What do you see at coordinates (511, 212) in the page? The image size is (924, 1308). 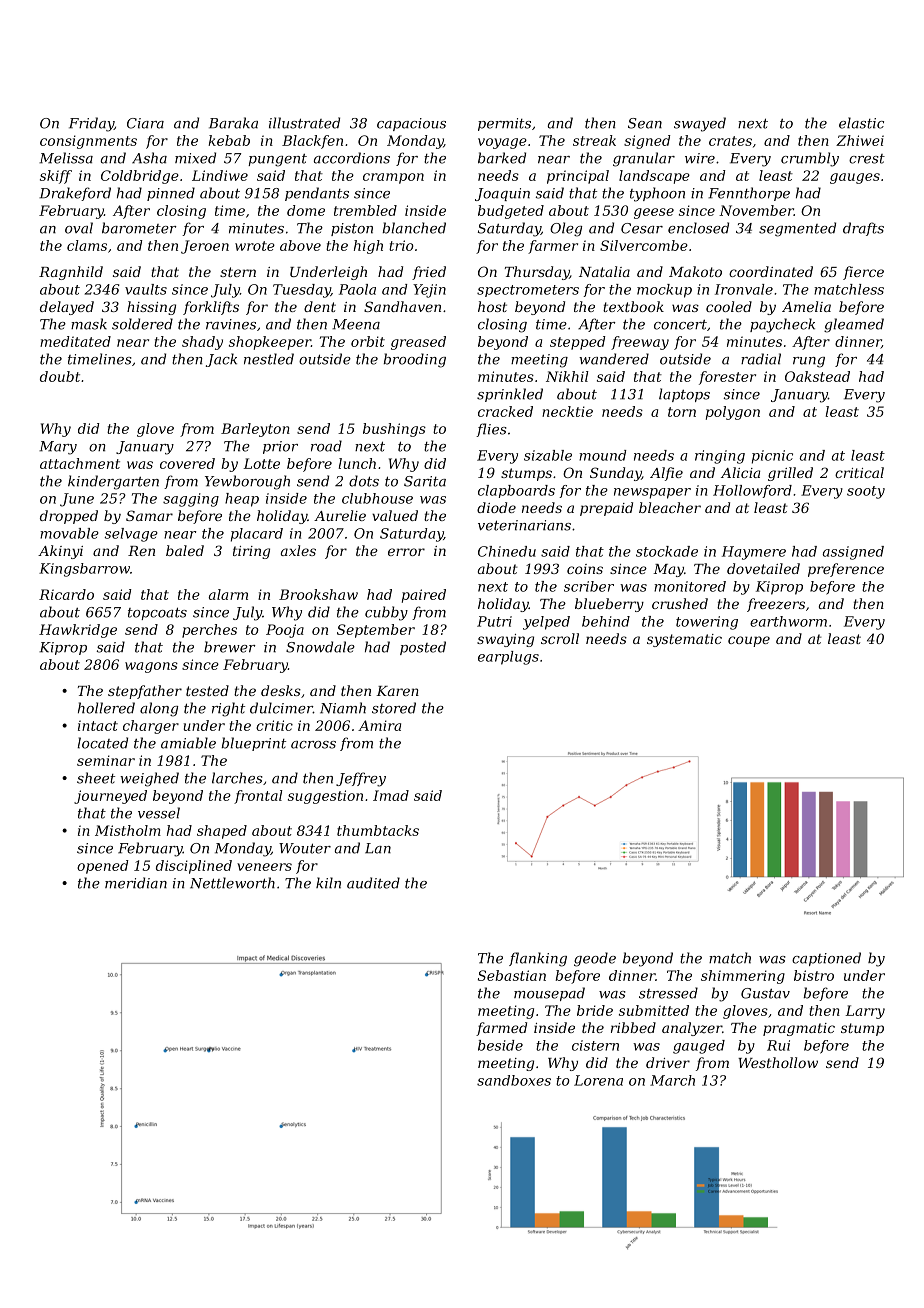 I see `budgeted` at bounding box center [511, 212].
